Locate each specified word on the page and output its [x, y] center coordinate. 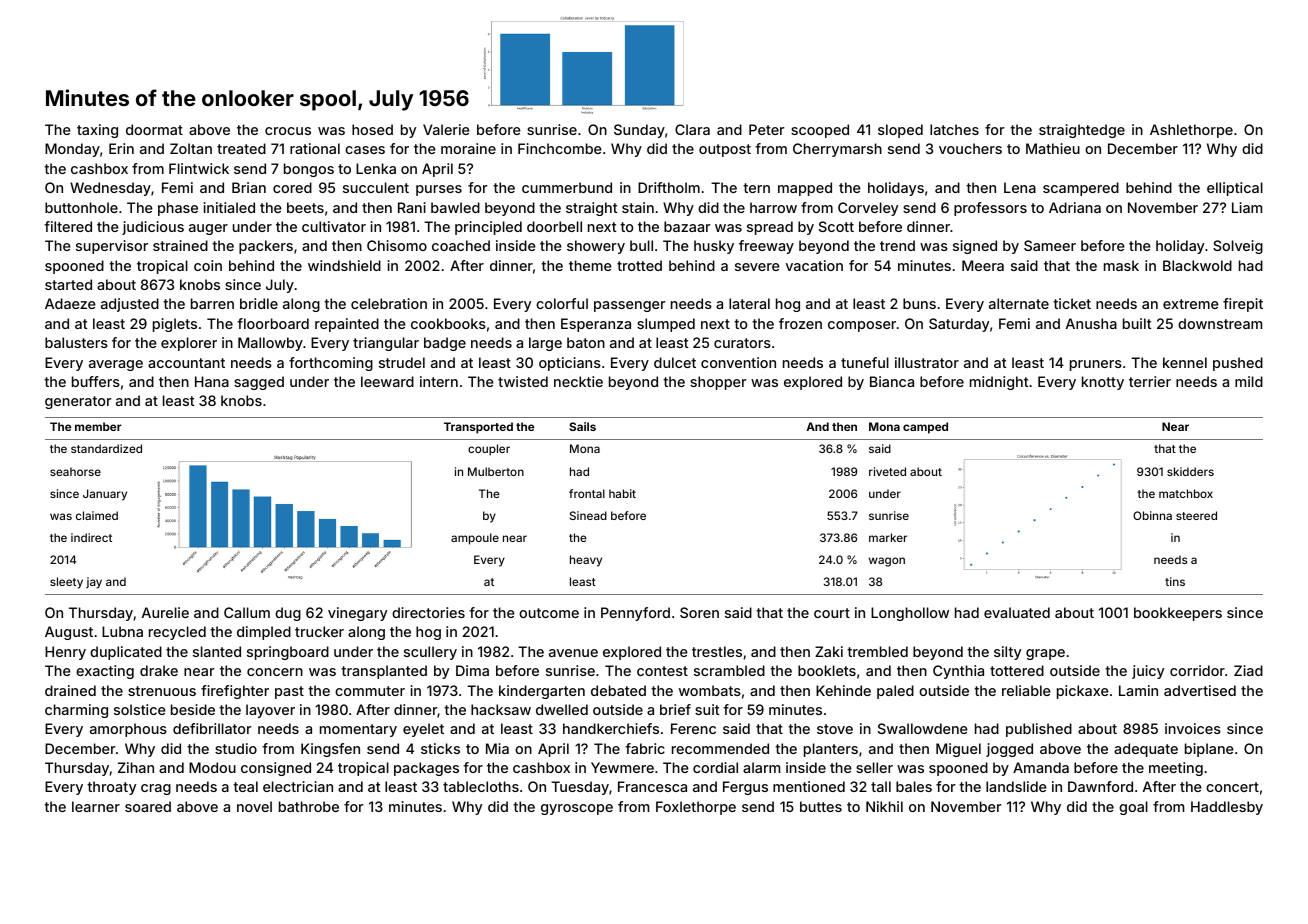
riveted [887, 471]
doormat [154, 129]
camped [925, 428]
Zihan [136, 767]
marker [888, 537]
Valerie [446, 129]
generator [78, 402]
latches [954, 129]
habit [622, 493]
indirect [91, 537]
